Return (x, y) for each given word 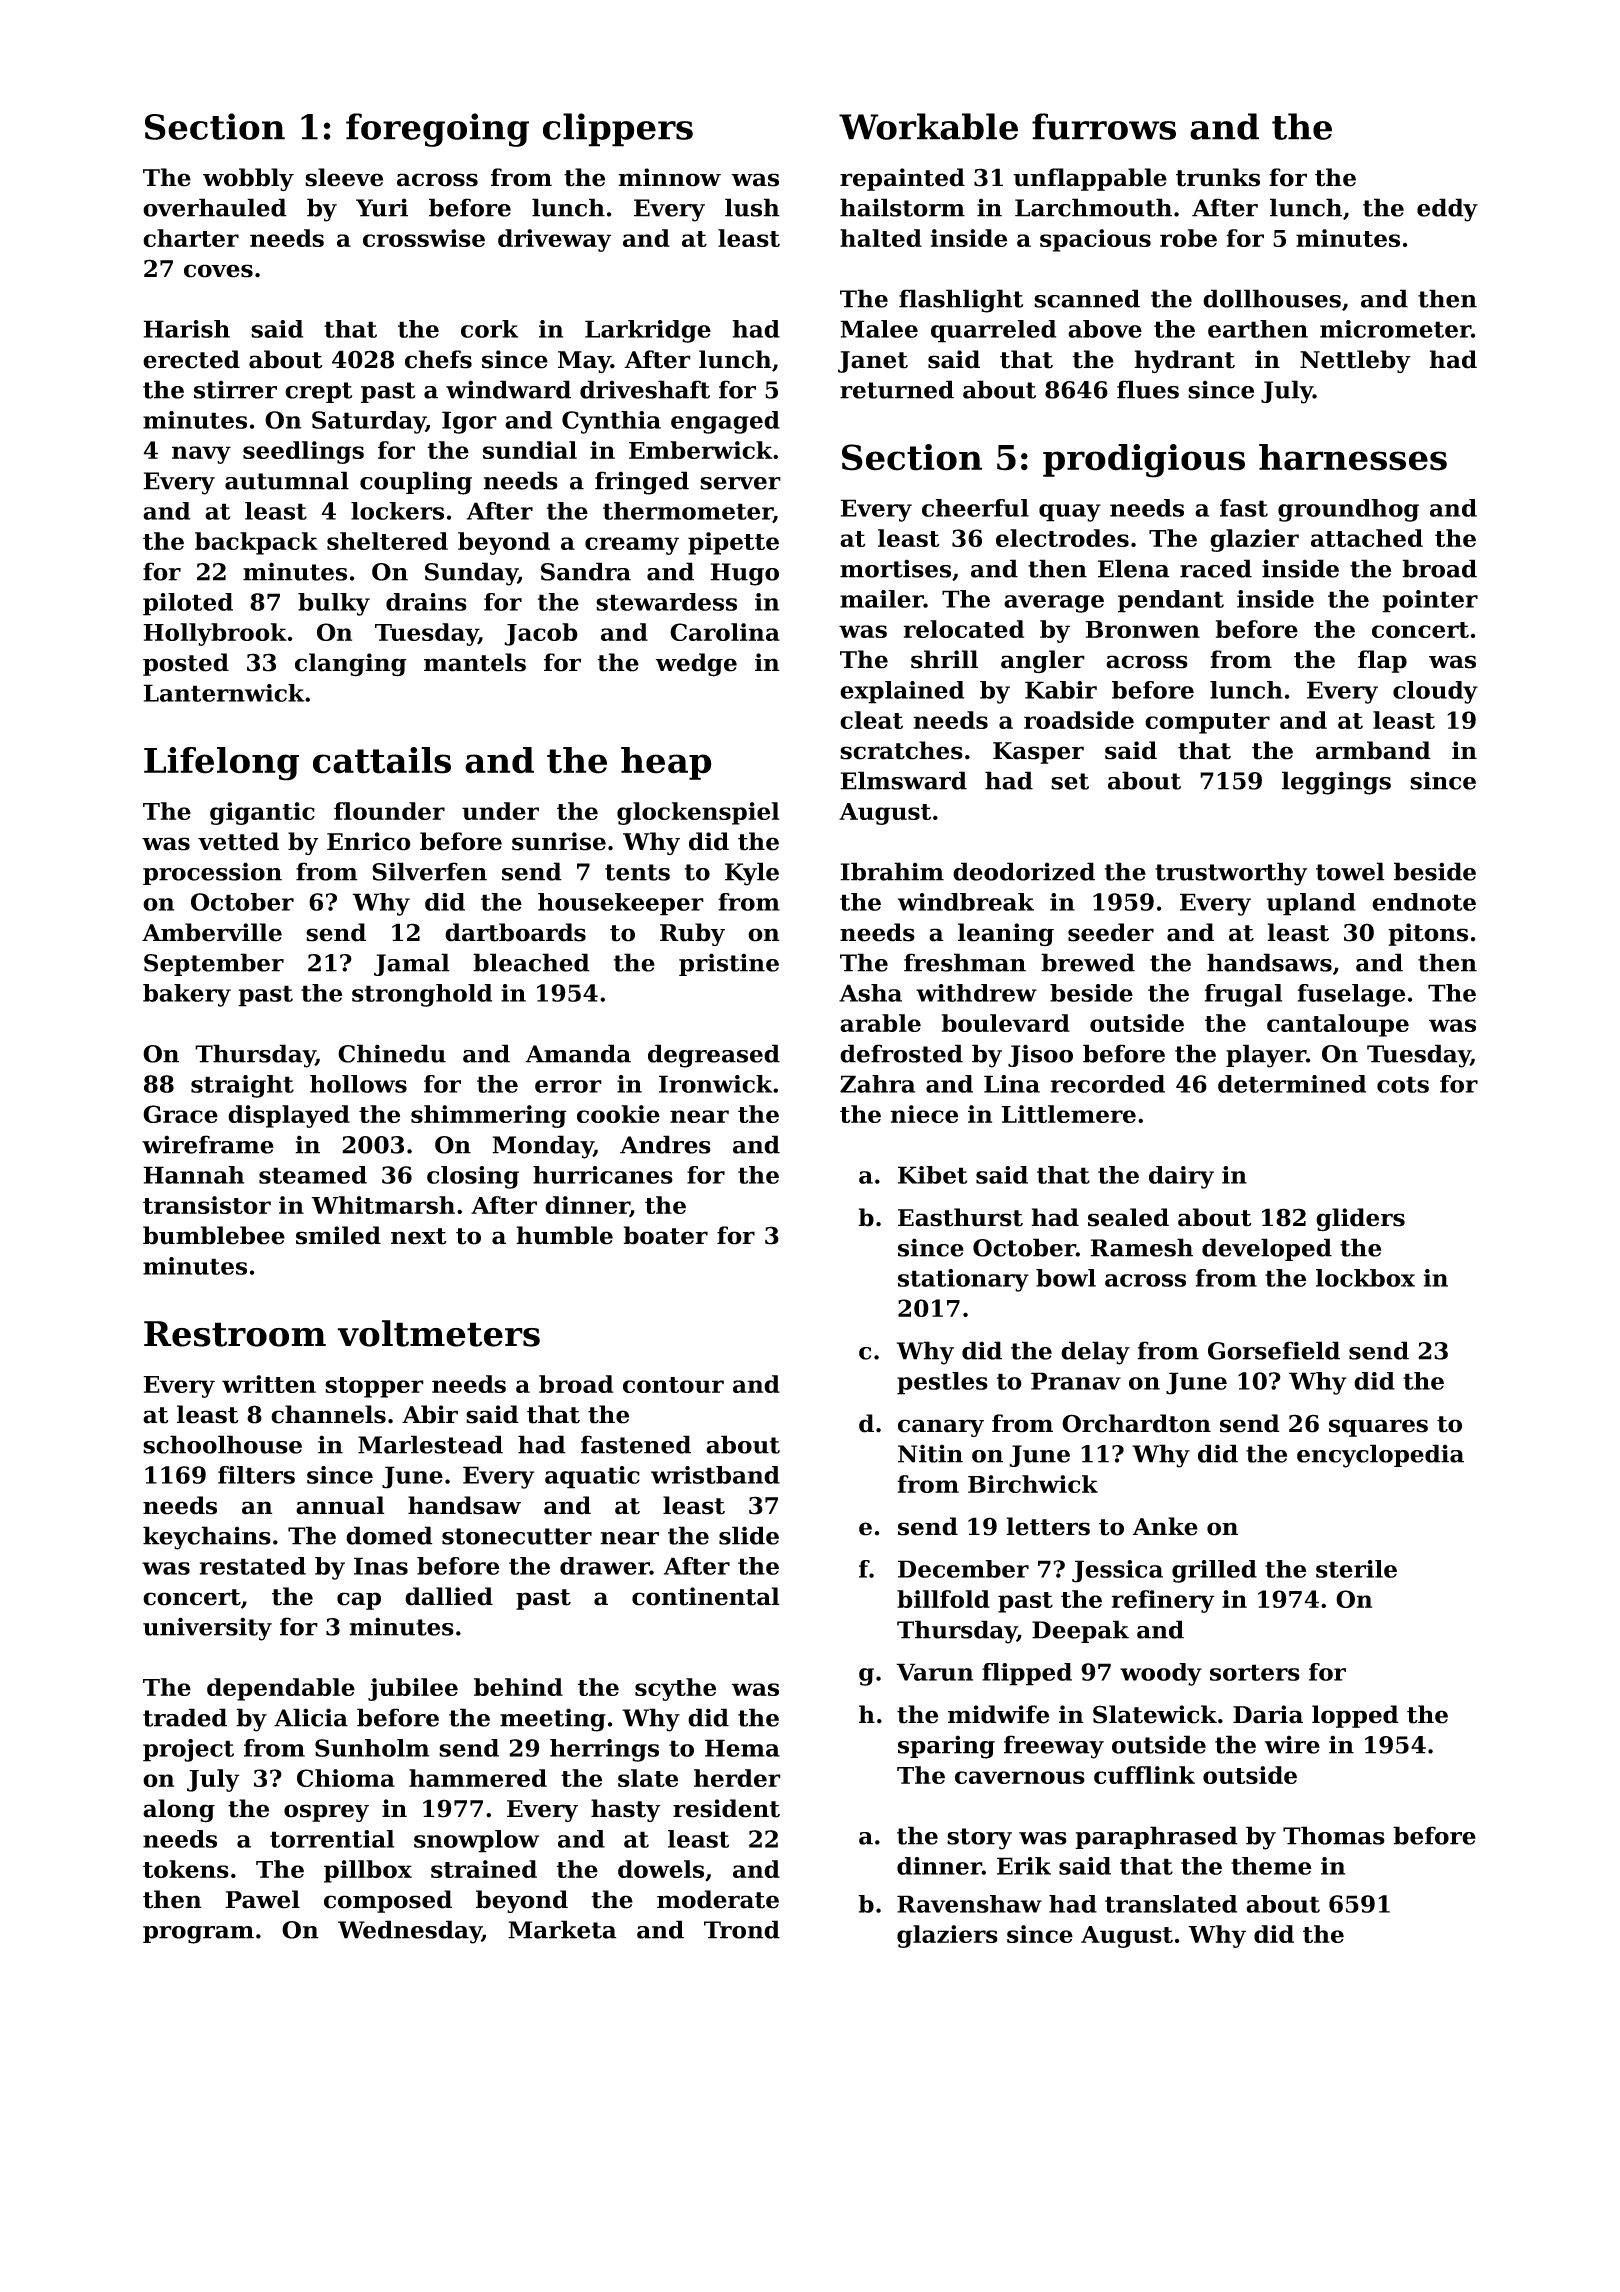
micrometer (1395, 329)
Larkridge (648, 331)
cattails (382, 760)
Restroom (235, 1334)
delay (1095, 1353)
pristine (729, 964)
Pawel (262, 1899)
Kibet (932, 1175)
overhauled (215, 207)
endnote (1424, 902)
